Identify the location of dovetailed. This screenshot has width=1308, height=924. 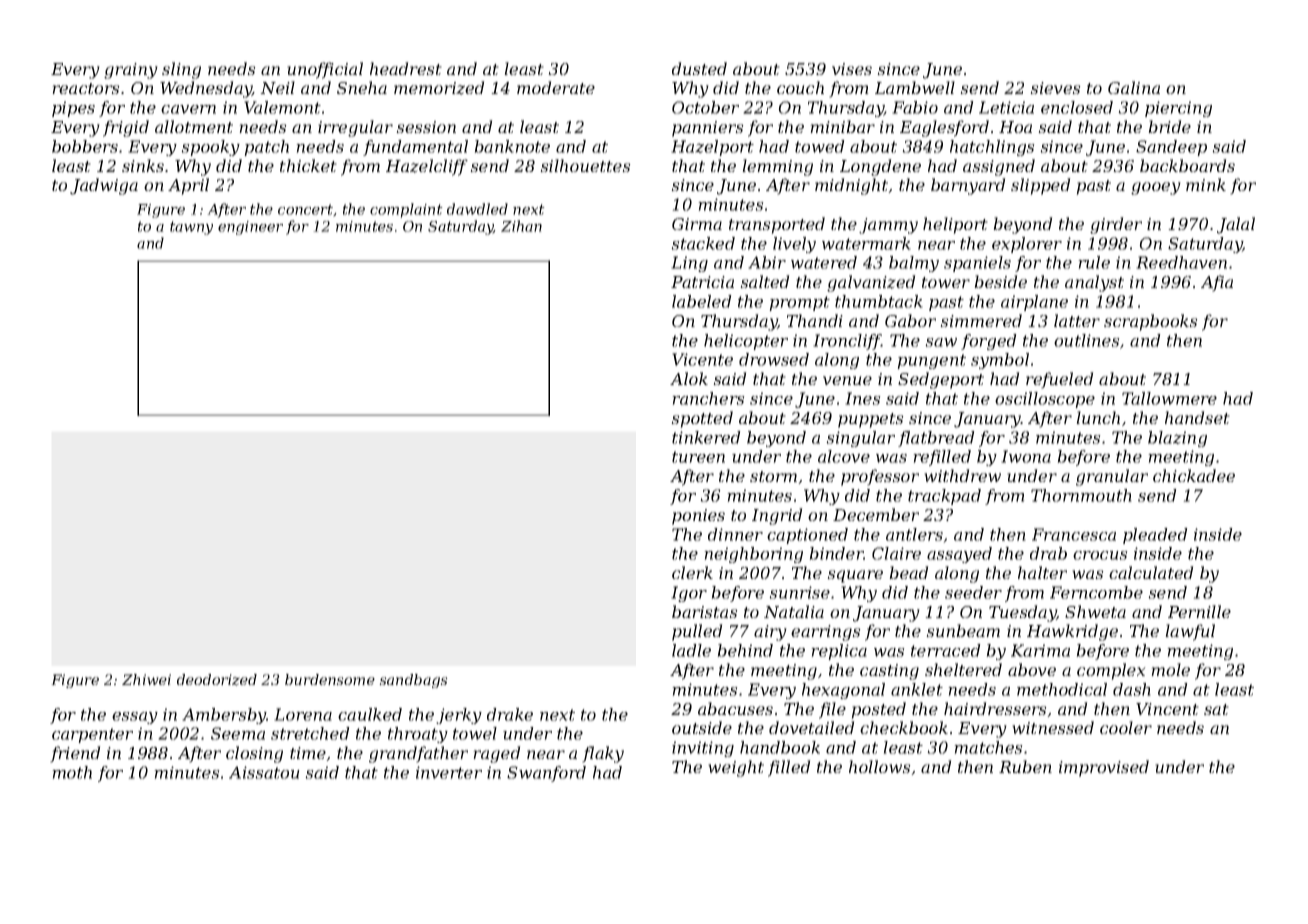
(812, 727).
